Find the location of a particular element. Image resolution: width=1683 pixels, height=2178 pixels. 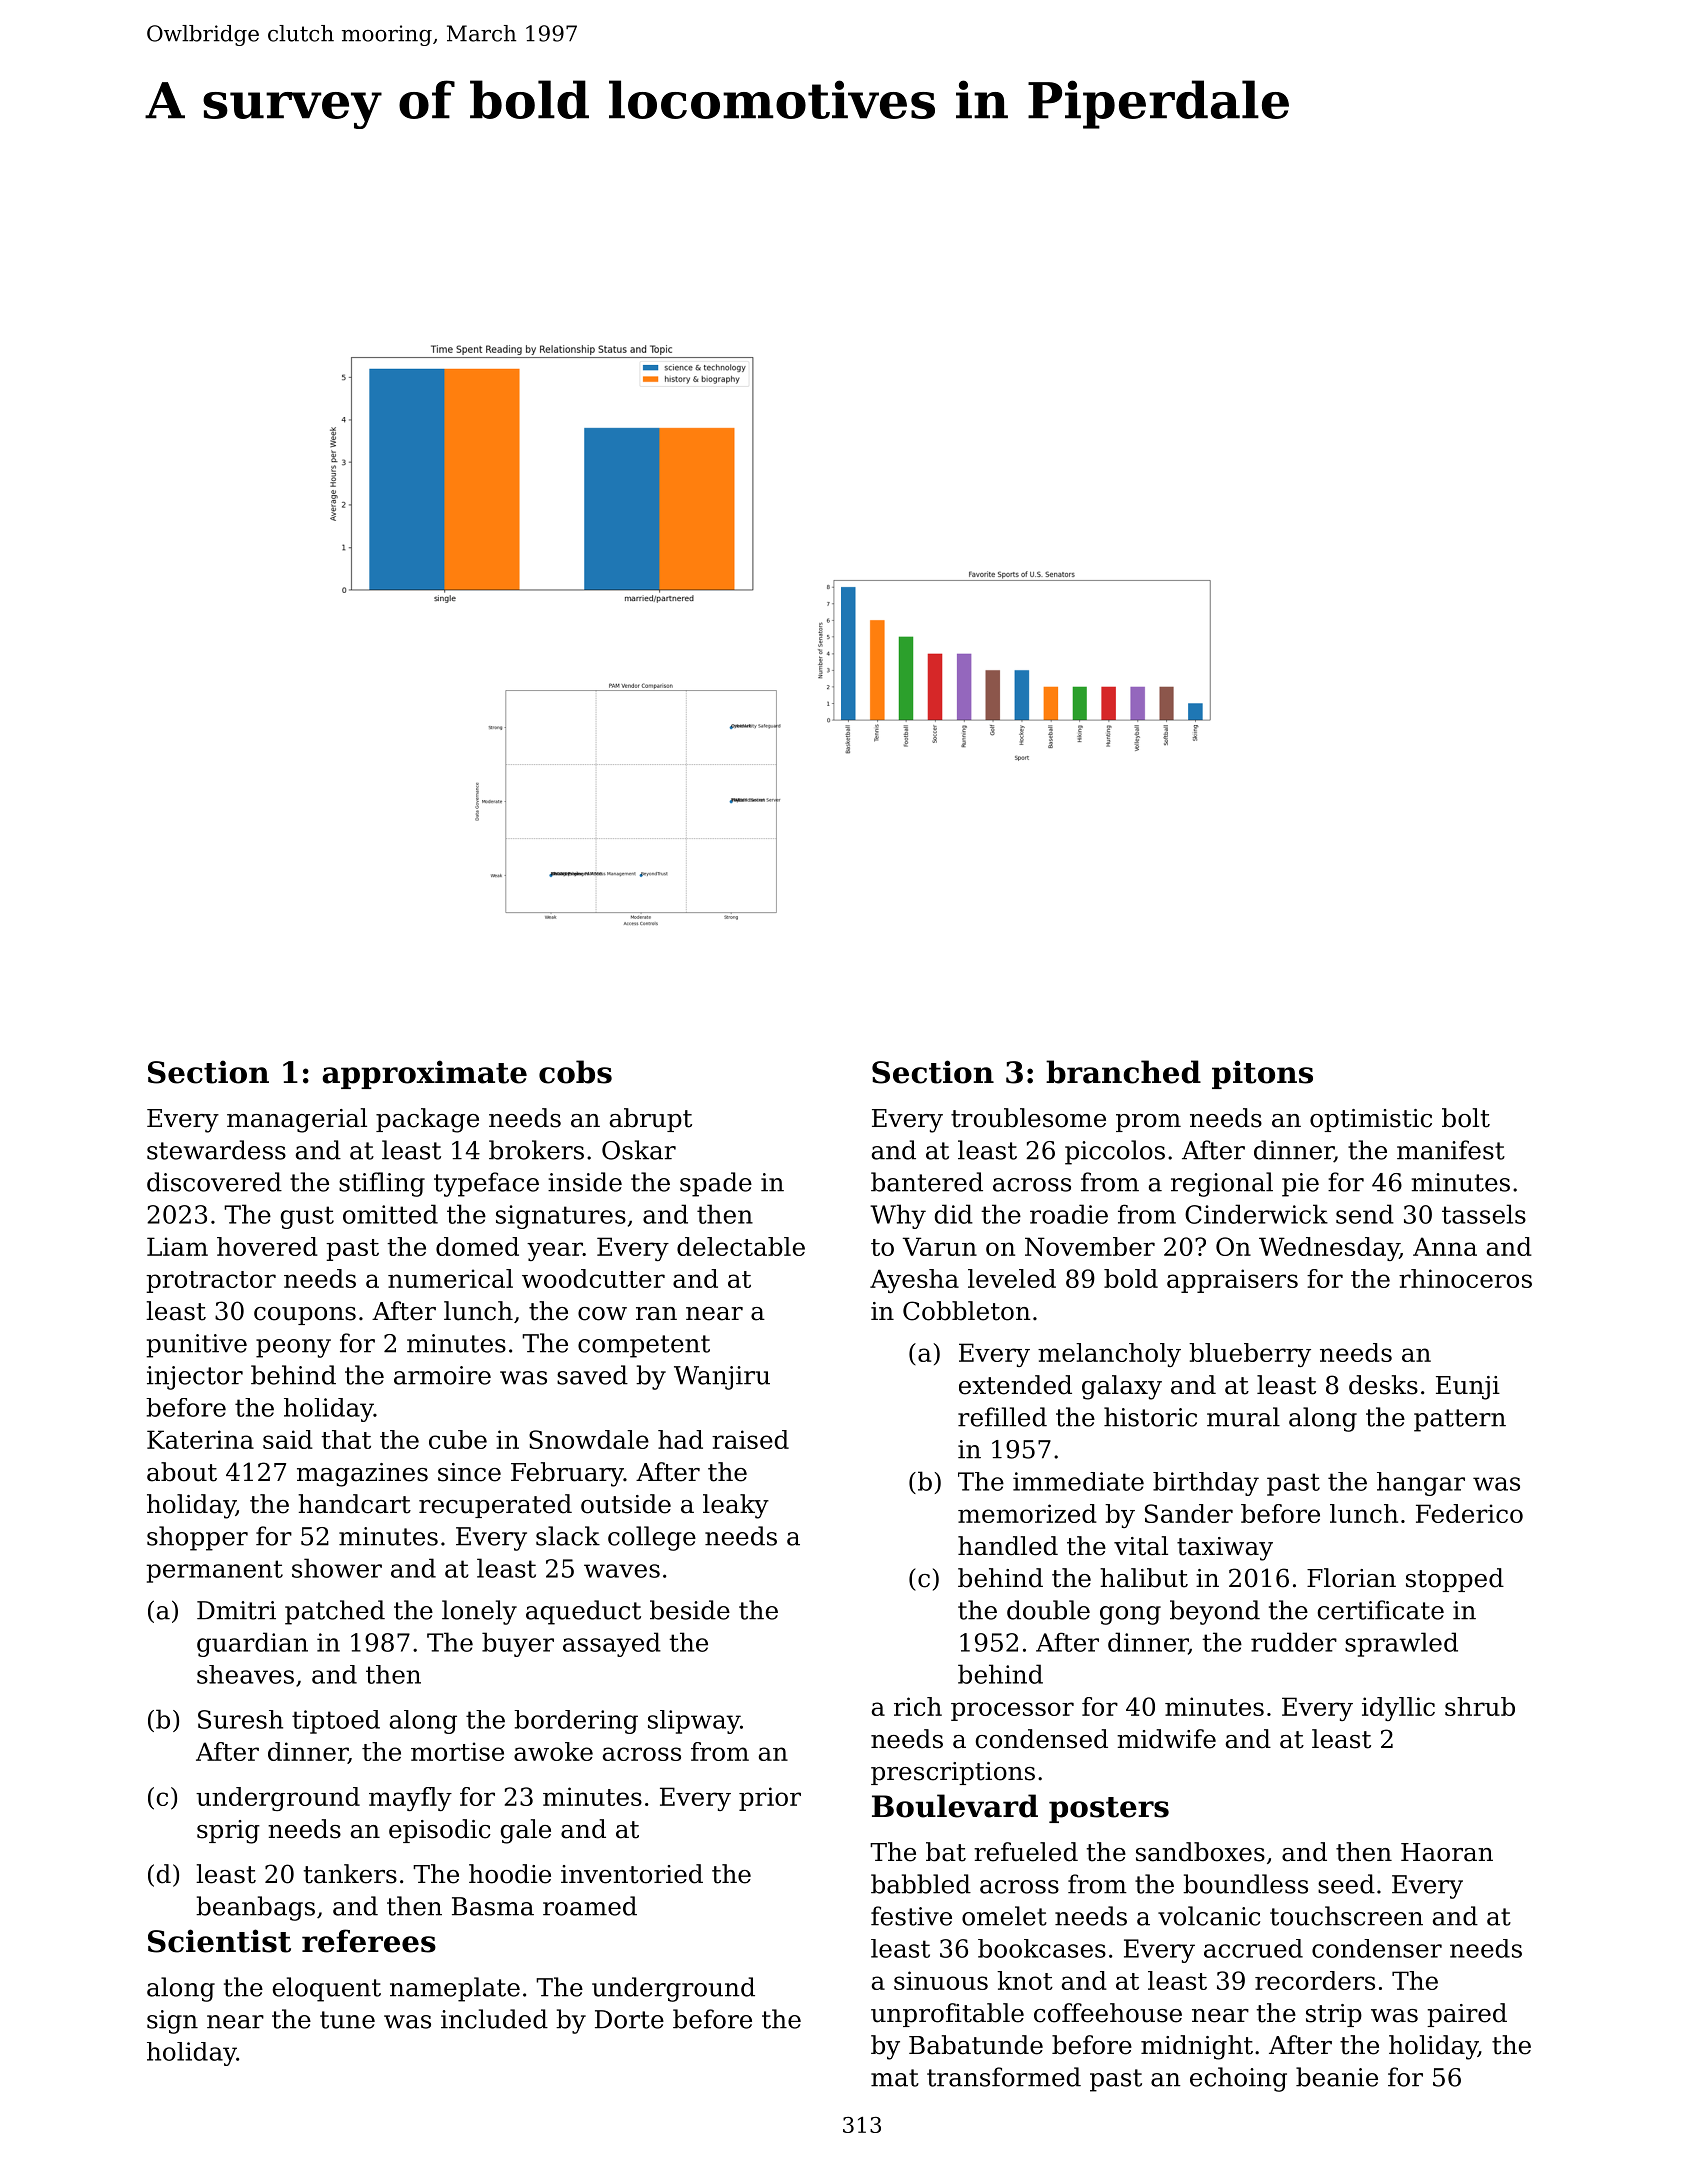

desks is located at coordinates (1383, 1385).
